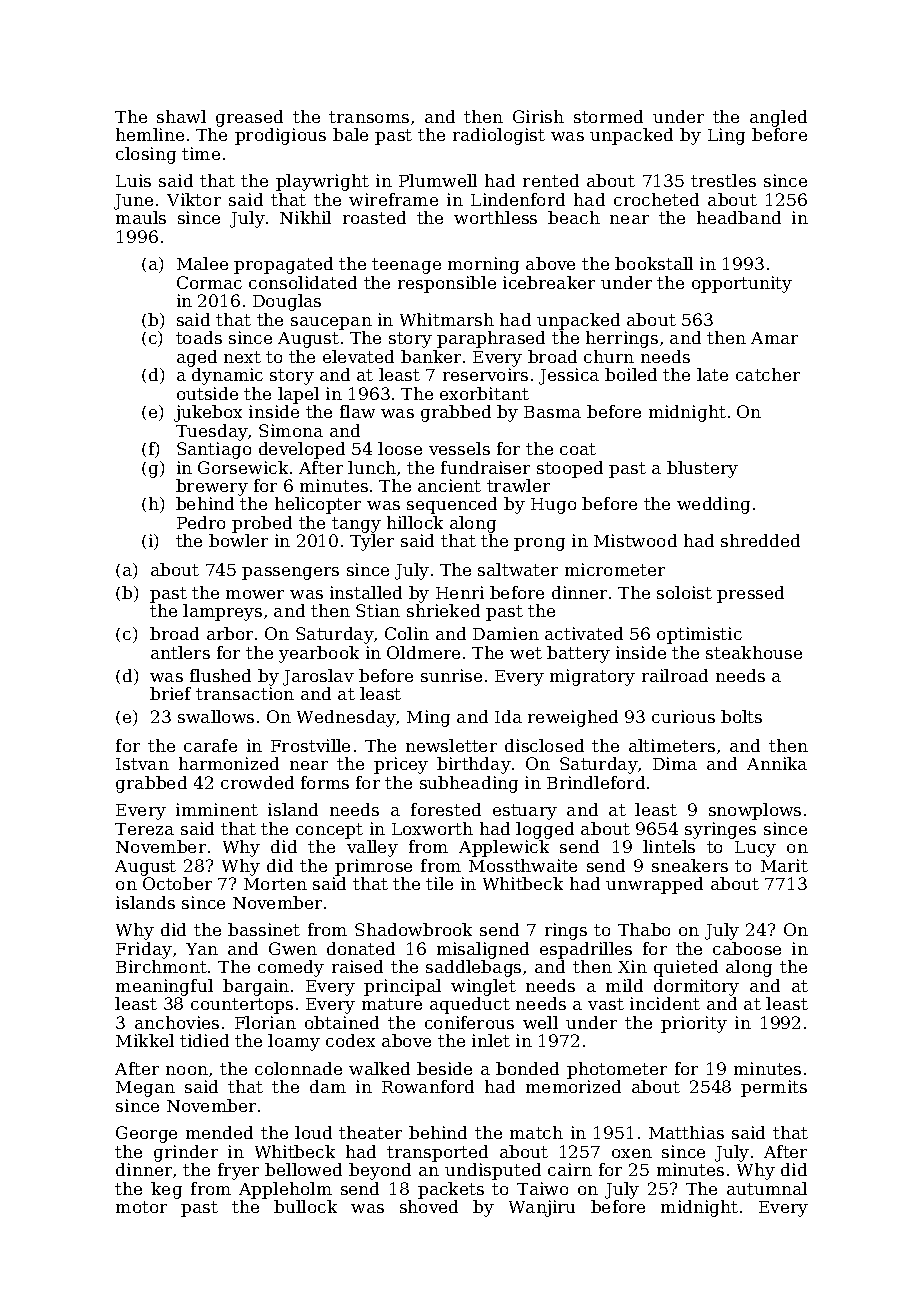 The width and height of the screenshot is (924, 1308). Describe the element at coordinates (181, 116) in the screenshot. I see `shawl` at that location.
